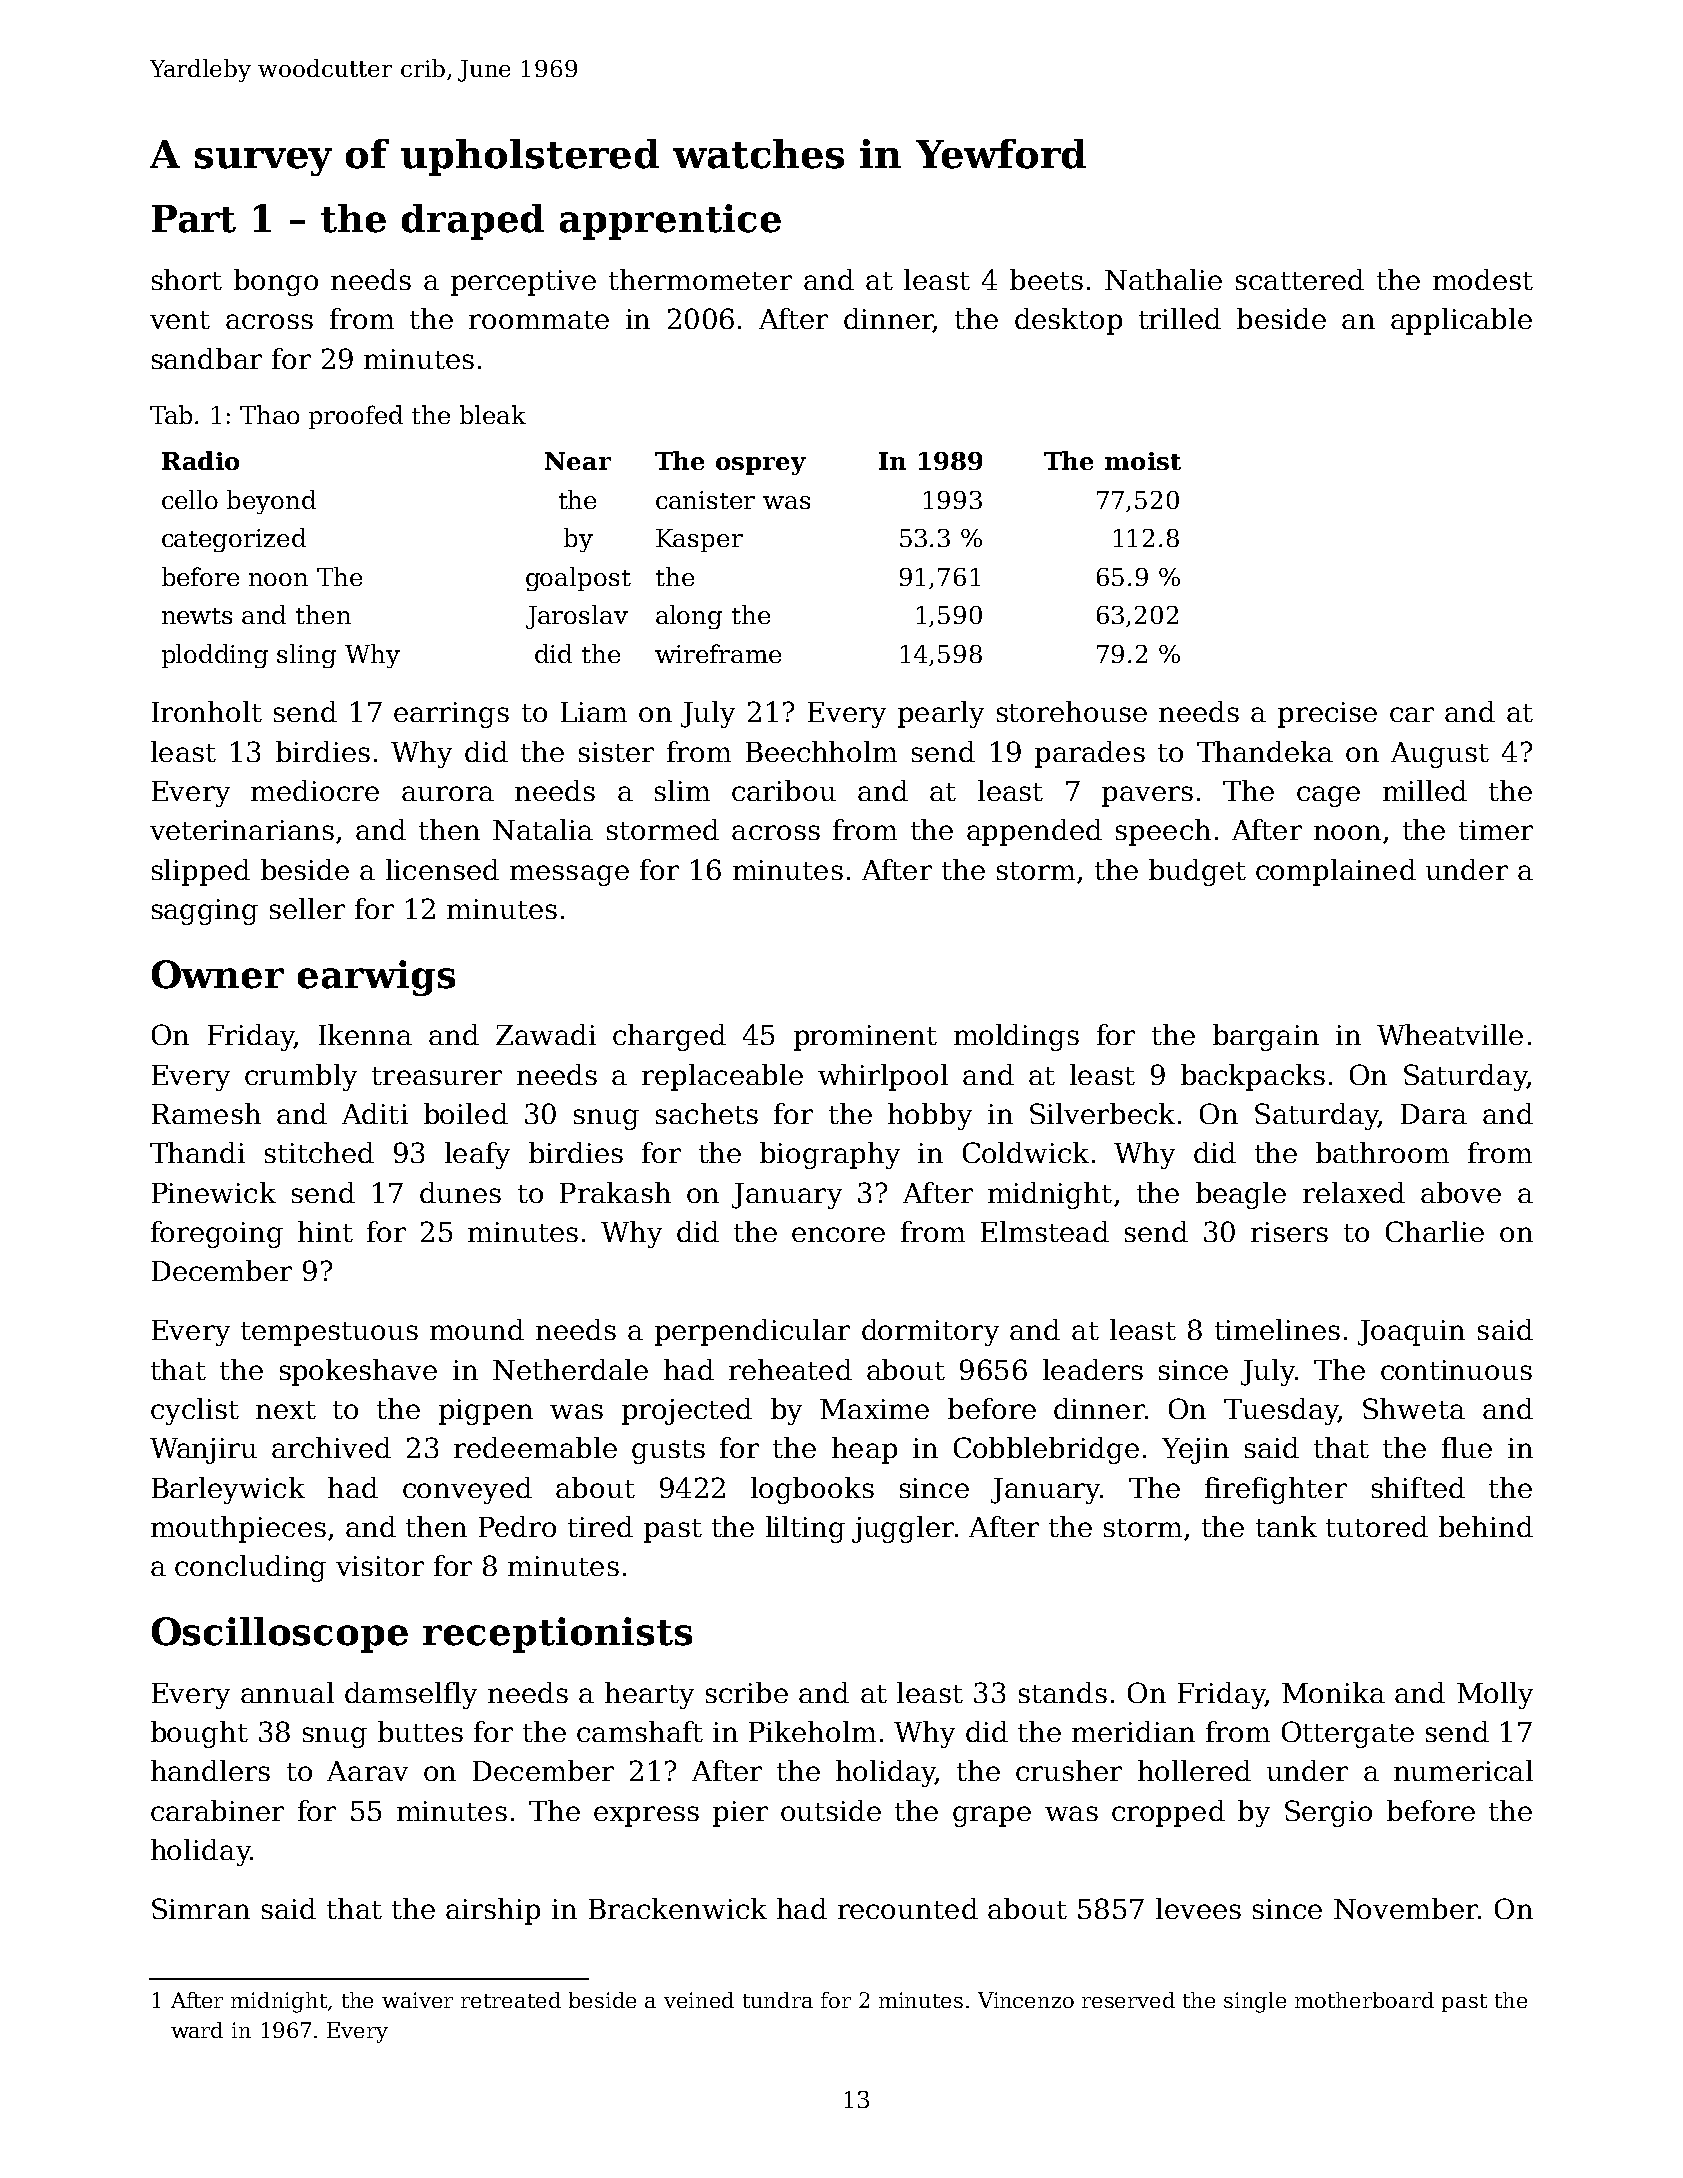 The height and width of the image is (2178, 1683). What do you see at coordinates (1286, 1526) in the image?
I see `tank` at bounding box center [1286, 1526].
